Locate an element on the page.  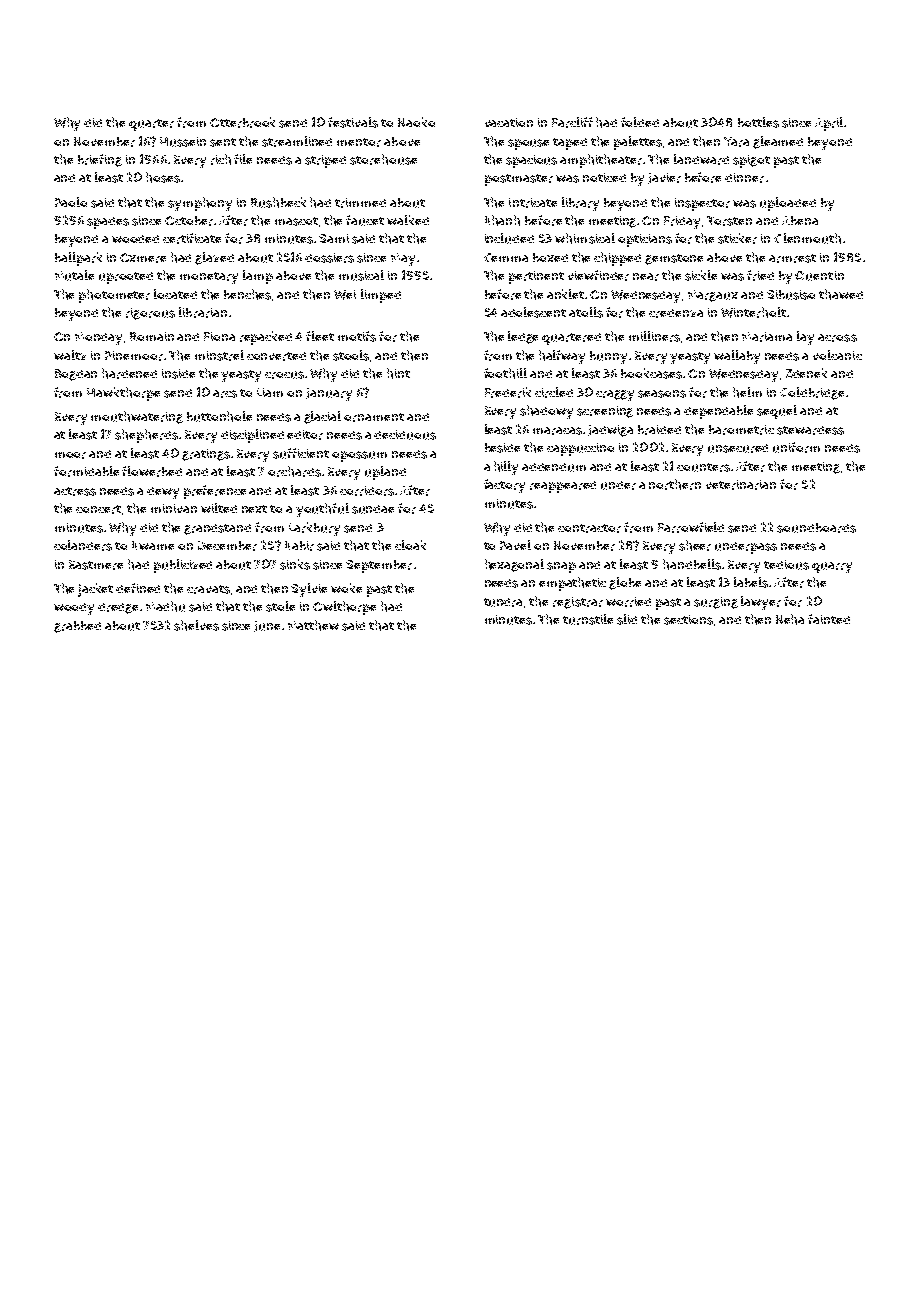
shelves is located at coordinates (196, 625).
